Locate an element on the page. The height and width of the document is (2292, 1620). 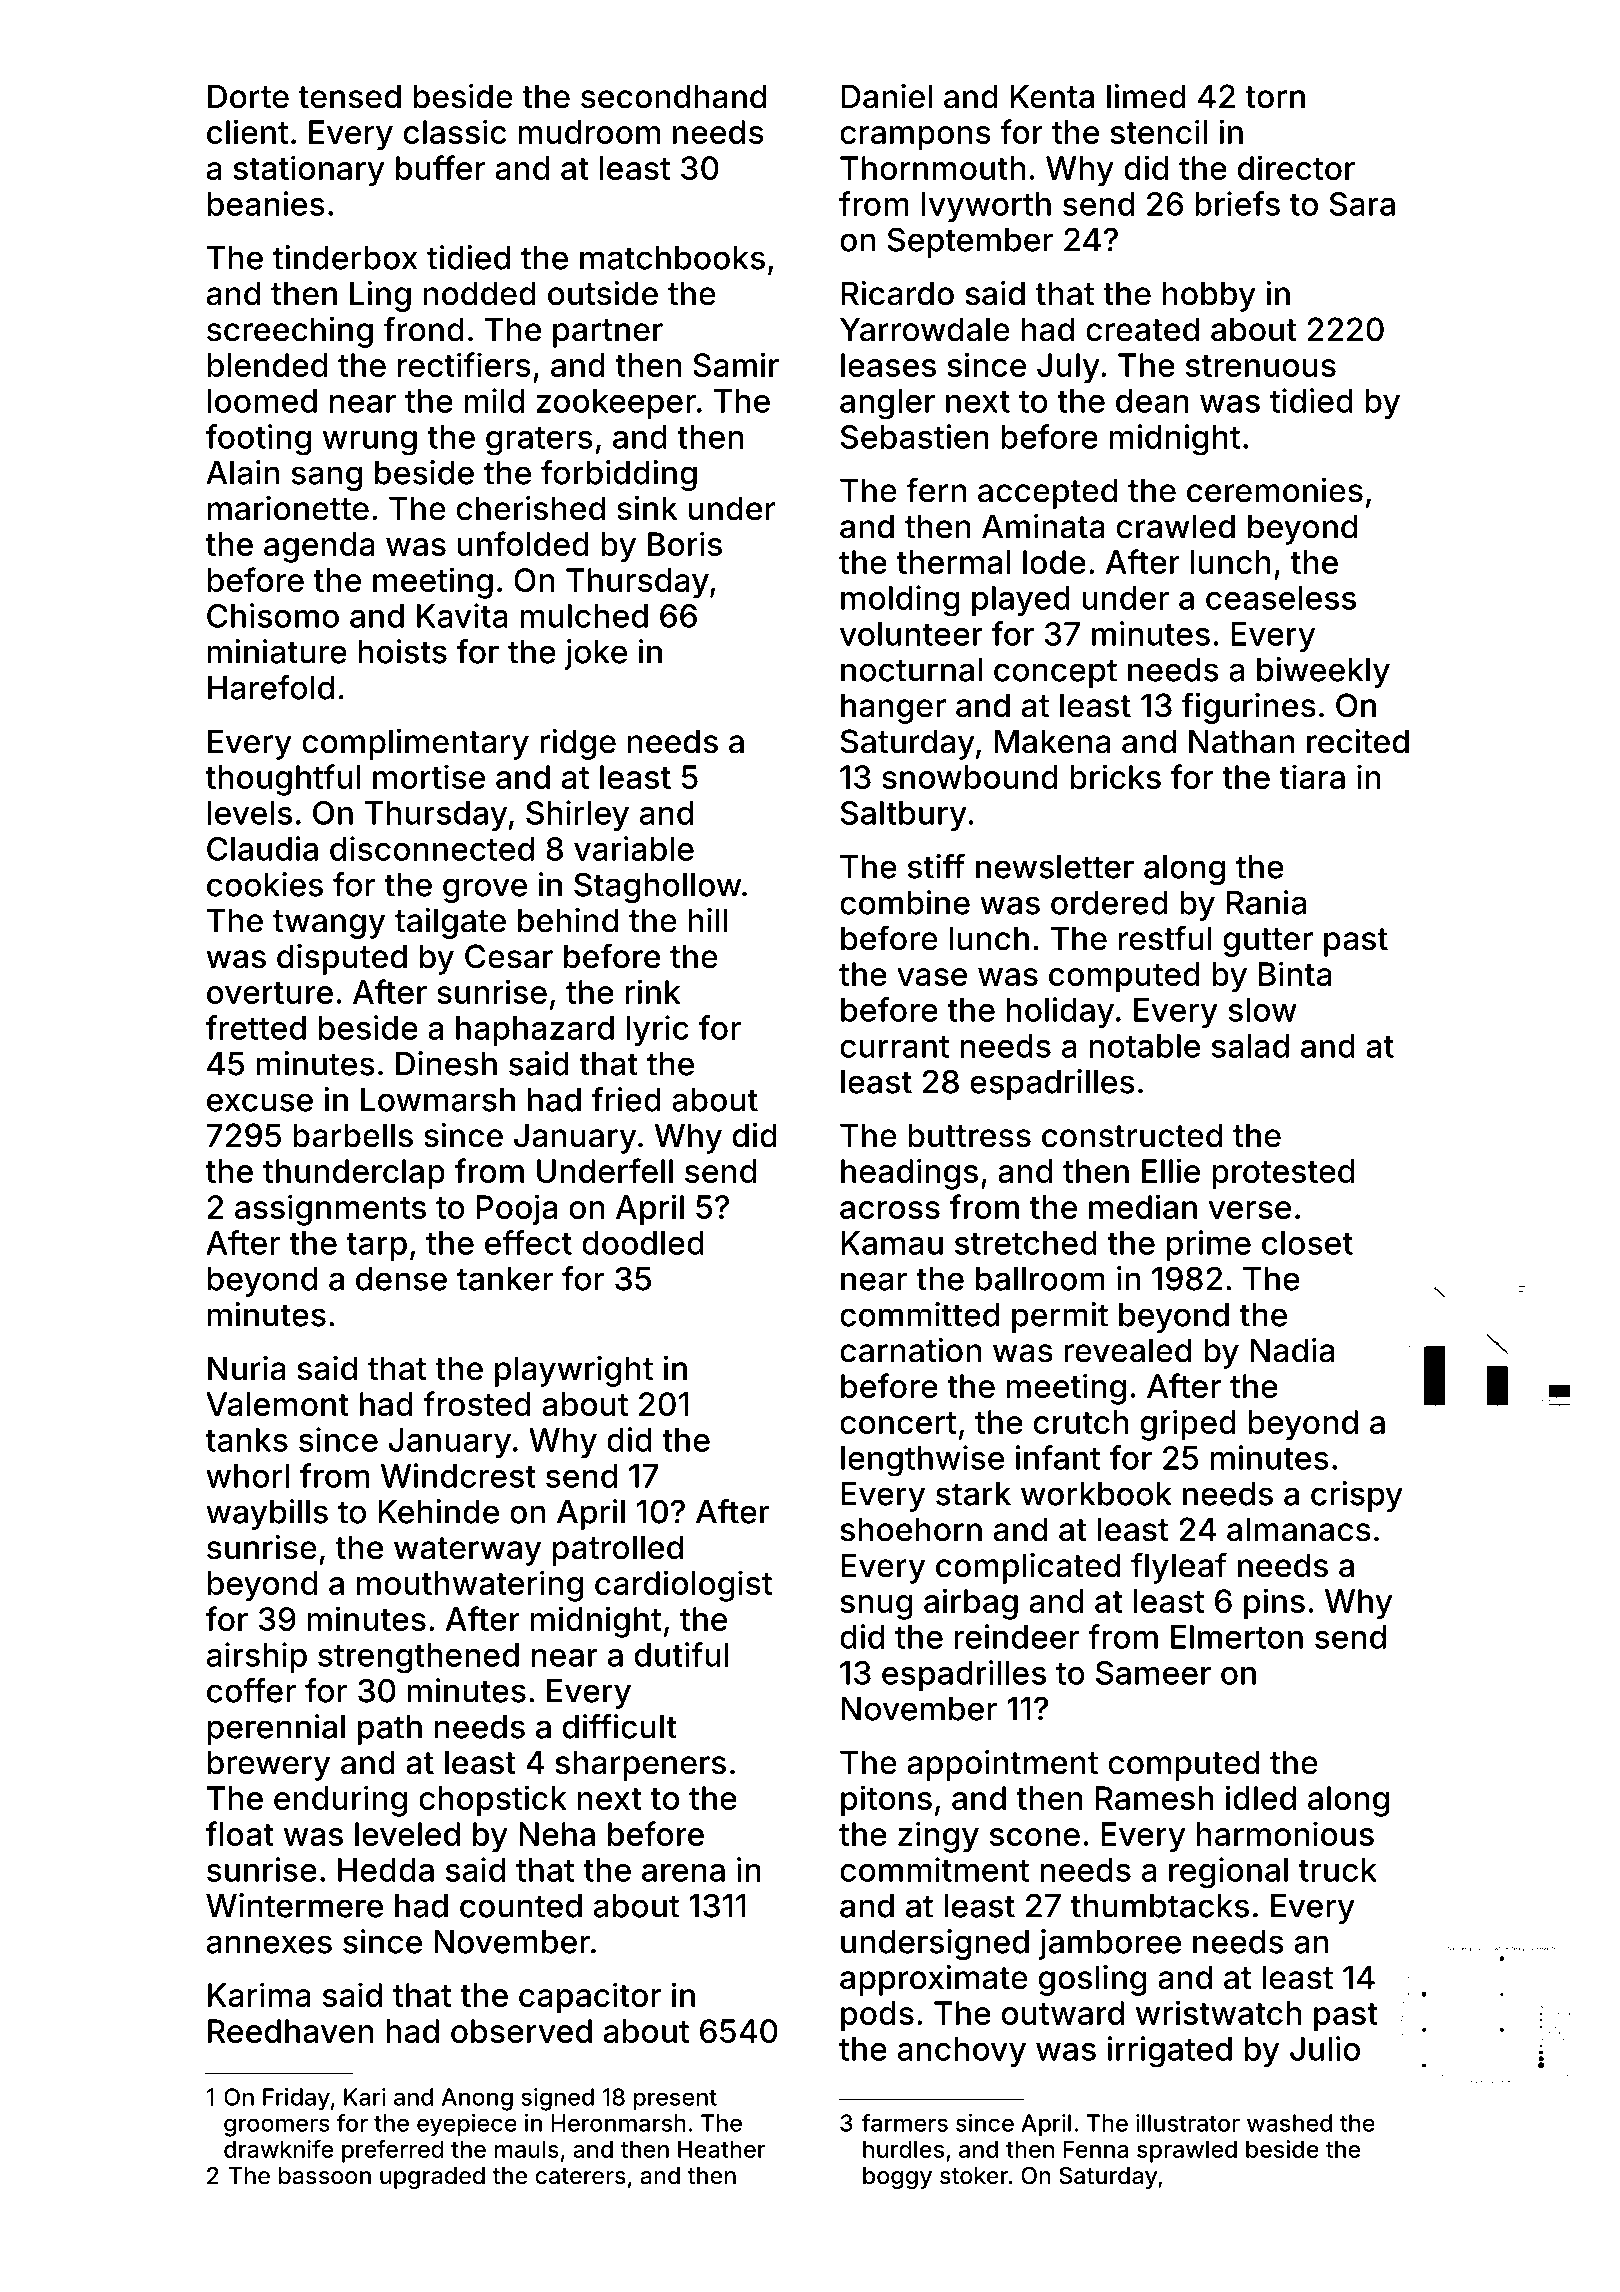
buffer is located at coordinates (440, 167).
